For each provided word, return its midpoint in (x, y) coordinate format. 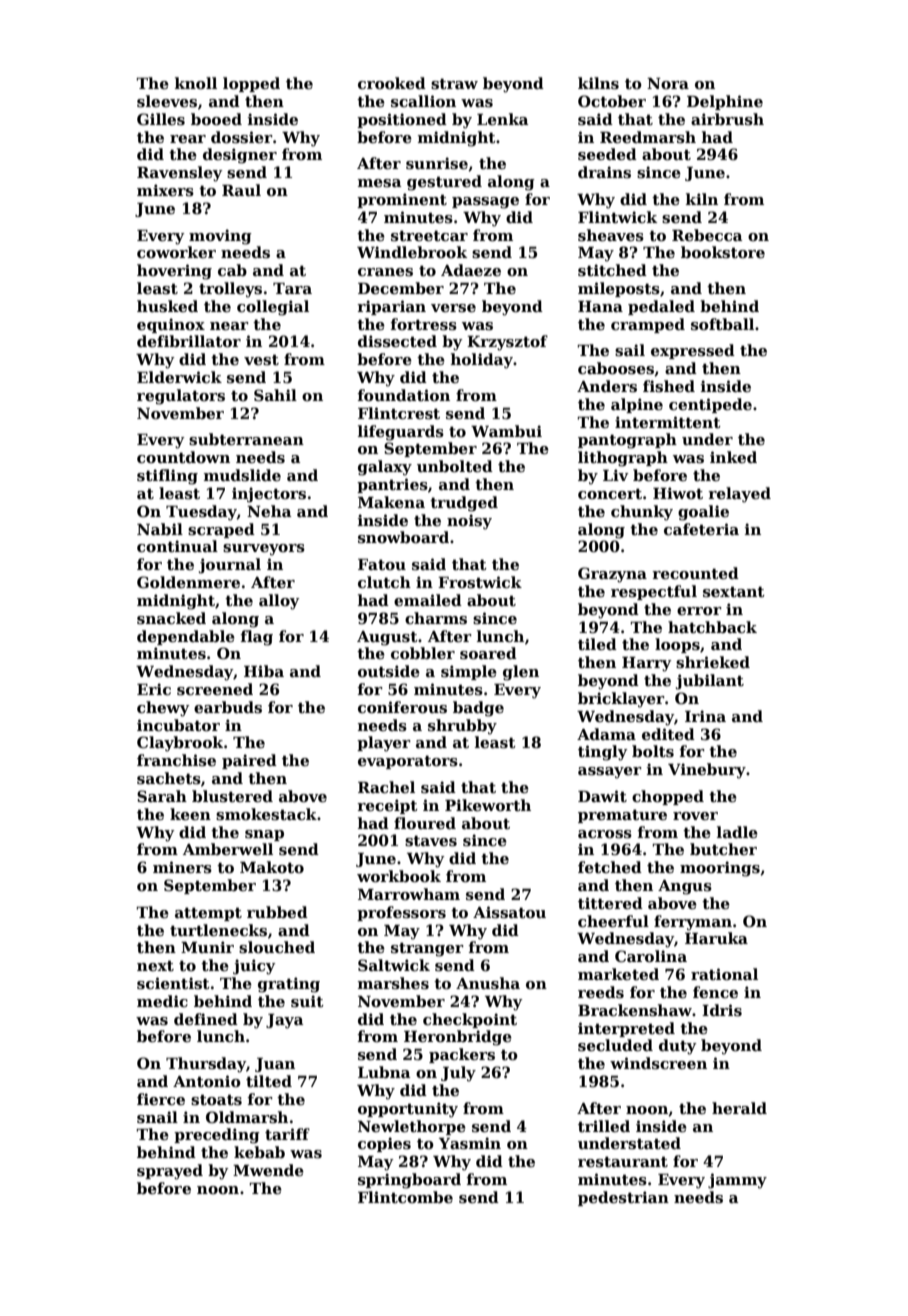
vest (261, 359)
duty (678, 1047)
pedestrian (623, 1198)
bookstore (723, 252)
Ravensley (180, 174)
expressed (693, 351)
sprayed (170, 1172)
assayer (610, 773)
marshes (393, 983)
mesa (380, 183)
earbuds (228, 707)
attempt (208, 914)
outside (389, 671)
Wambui (506, 431)
